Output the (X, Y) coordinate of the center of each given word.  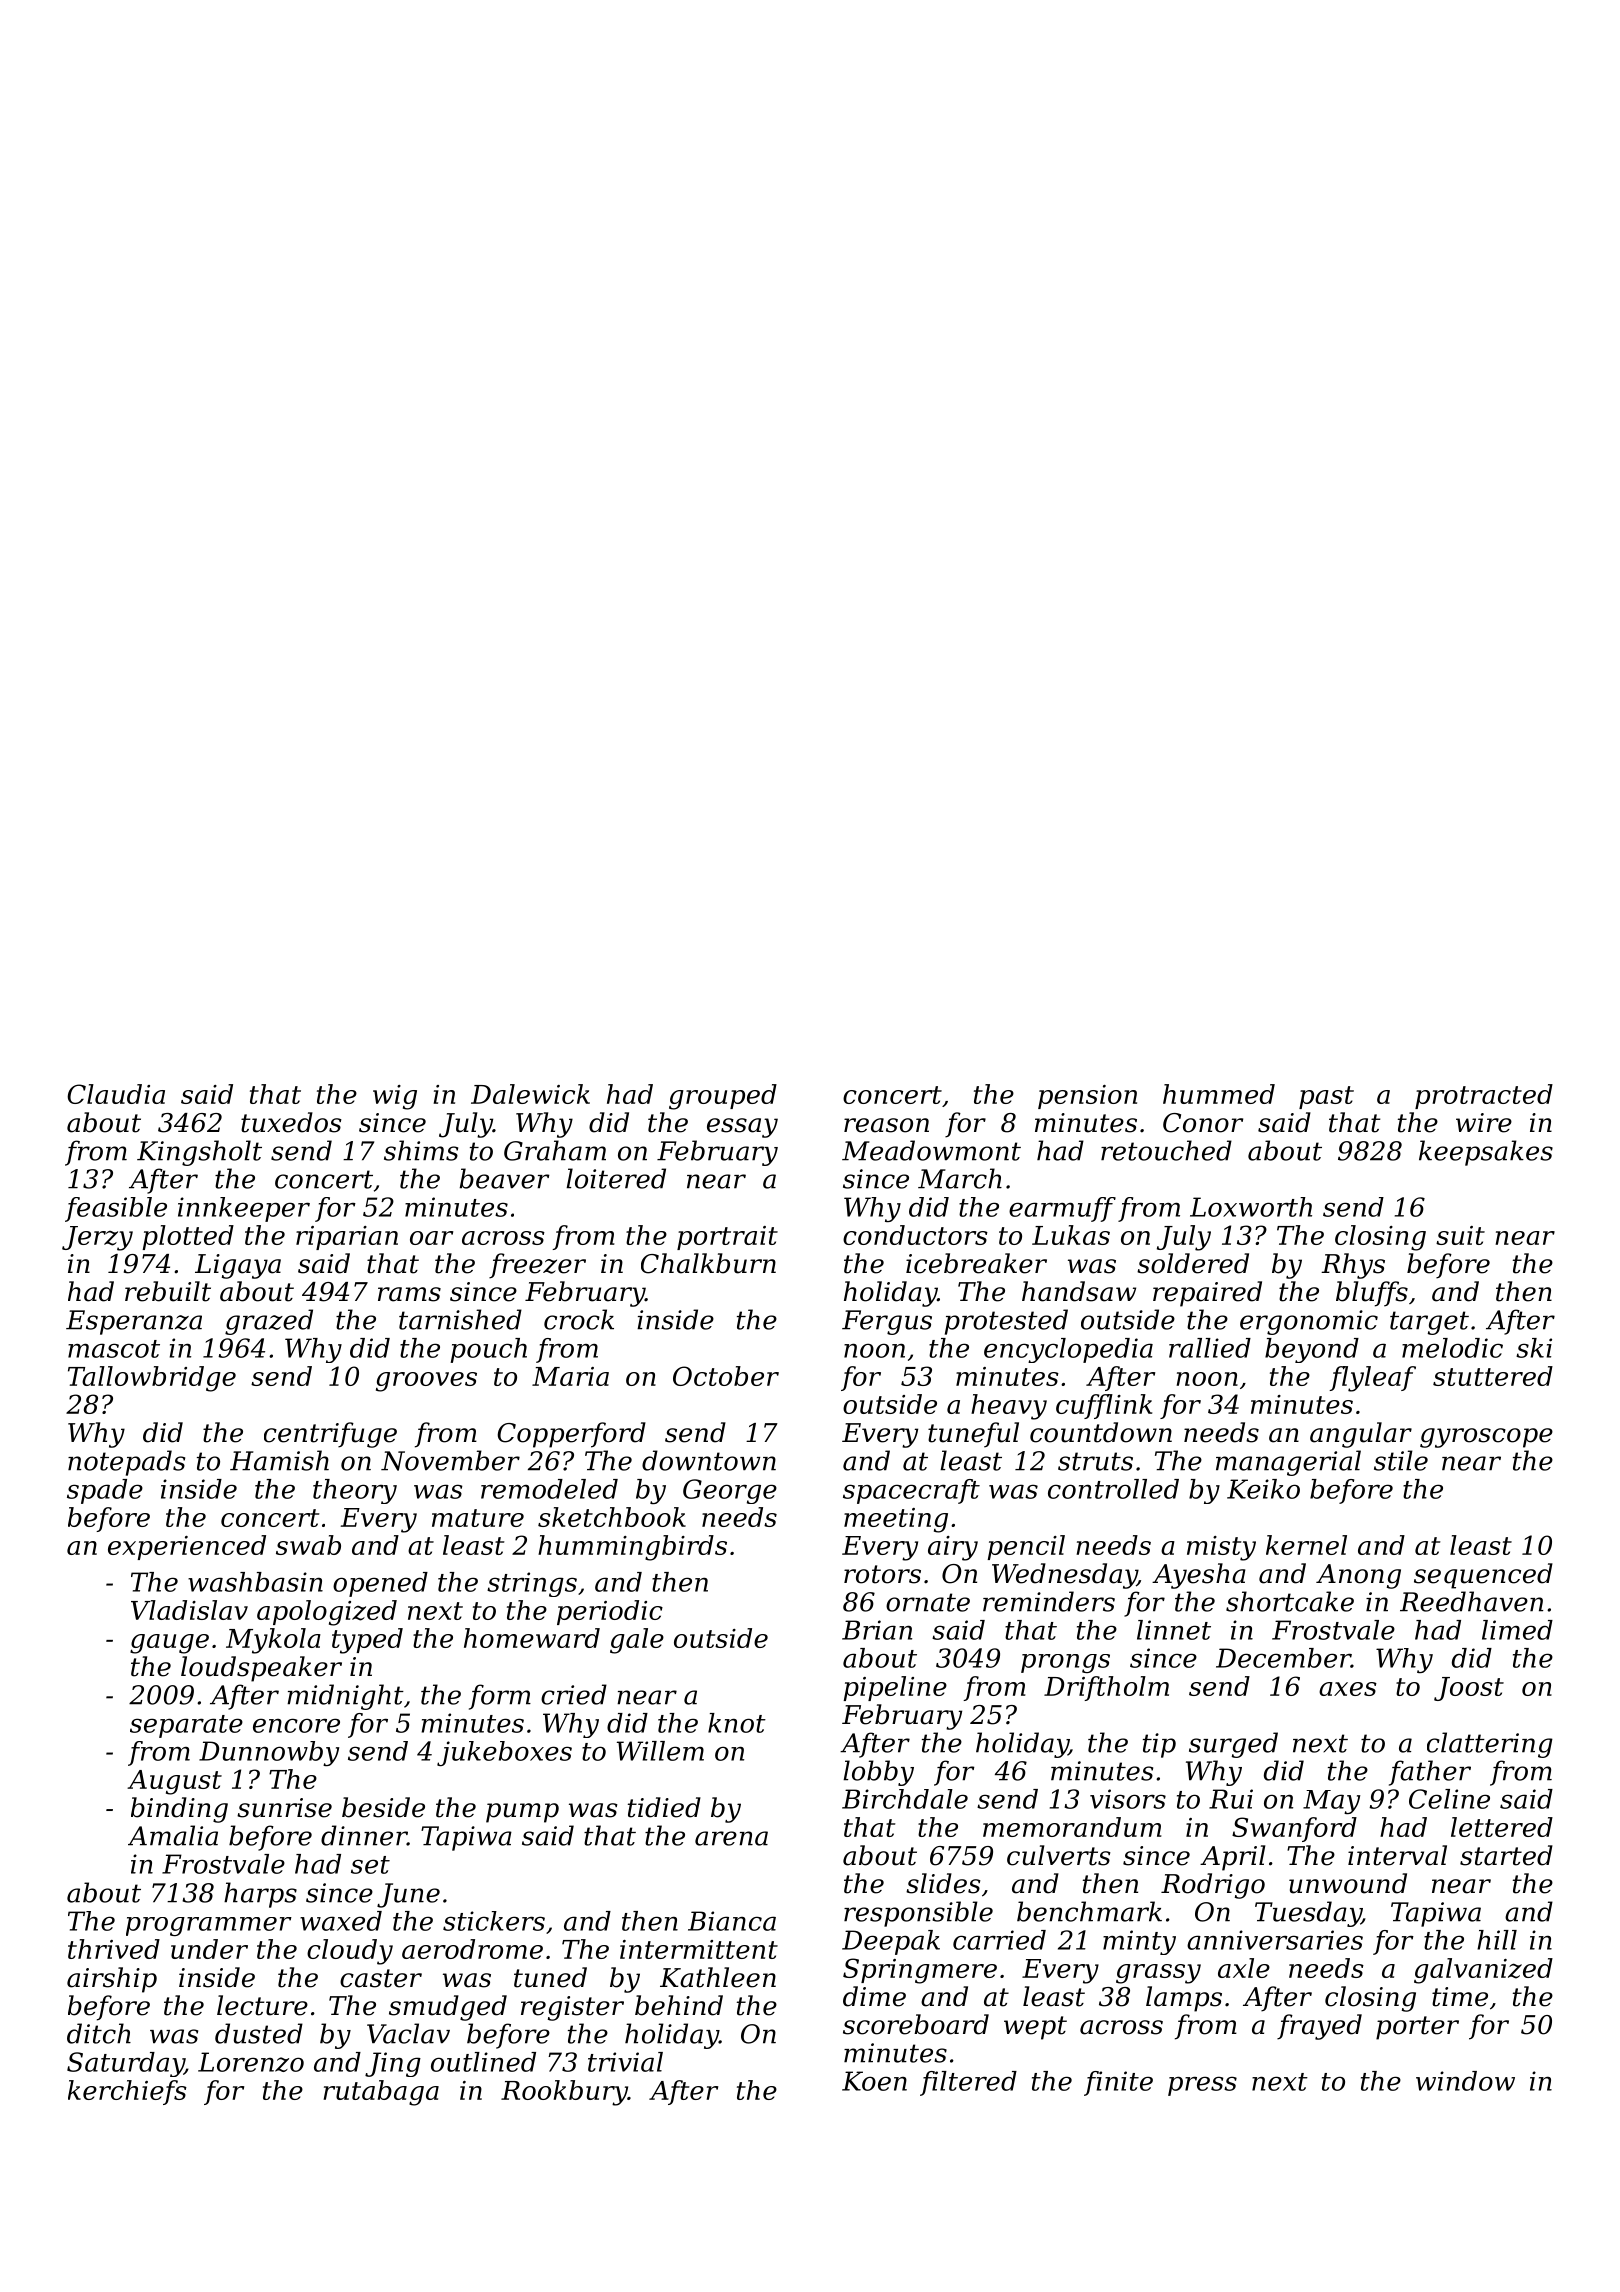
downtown (709, 1460)
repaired (1207, 1294)
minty (1139, 1942)
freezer (537, 1266)
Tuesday (1308, 1914)
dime (874, 1996)
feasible (116, 1209)
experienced (187, 1547)
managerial (1288, 1463)
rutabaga (381, 2093)
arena (731, 1838)
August (174, 1782)
